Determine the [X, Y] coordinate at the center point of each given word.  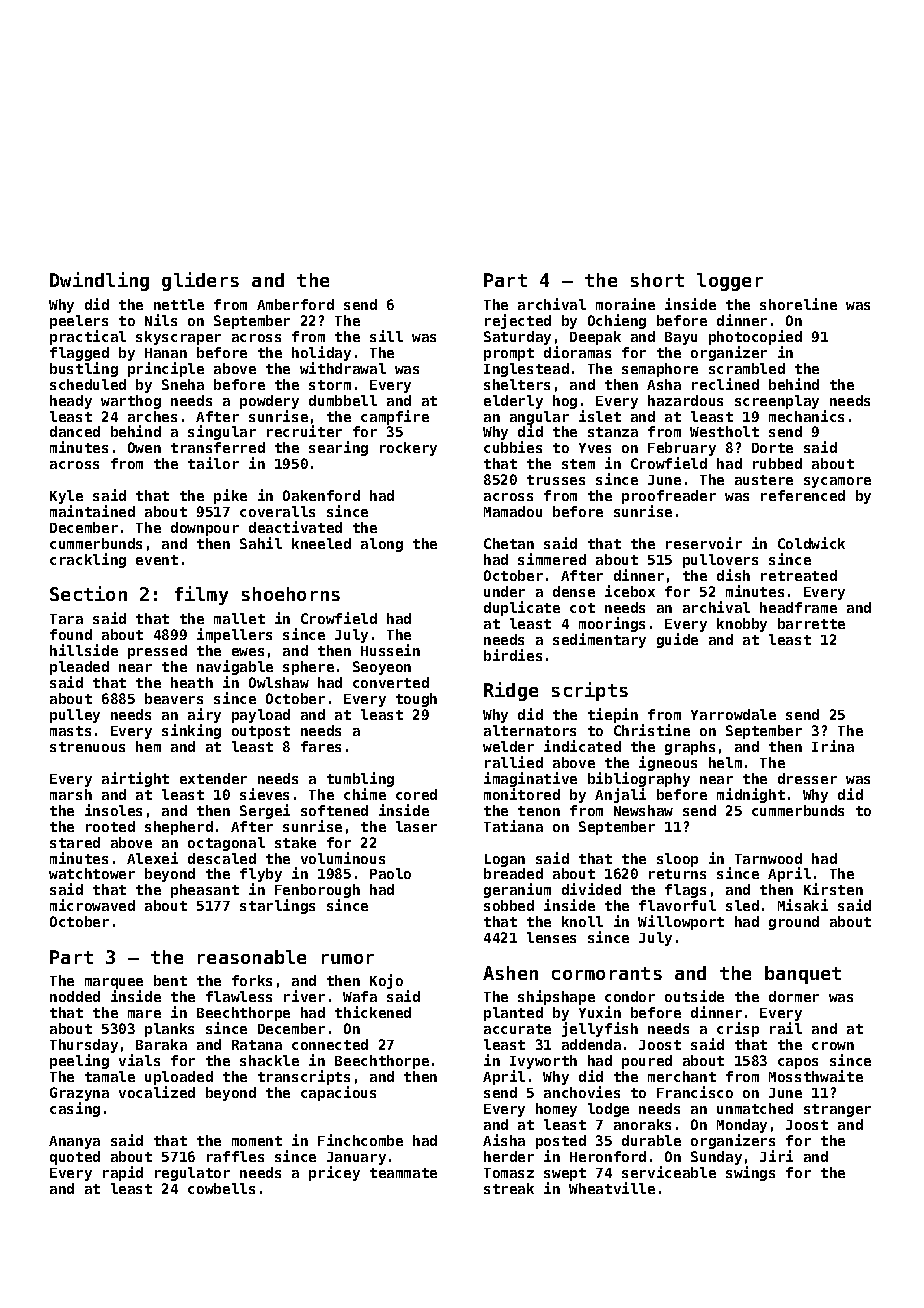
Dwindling [99, 281]
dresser [807, 778]
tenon [539, 811]
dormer [794, 996]
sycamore [837, 482]
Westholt [724, 431]
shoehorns [291, 594]
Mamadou [513, 511]
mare [144, 1014]
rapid [123, 1173]
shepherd [179, 828]
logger [730, 282]
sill [386, 336]
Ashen [510, 973]
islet [600, 416]
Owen [144, 447]
